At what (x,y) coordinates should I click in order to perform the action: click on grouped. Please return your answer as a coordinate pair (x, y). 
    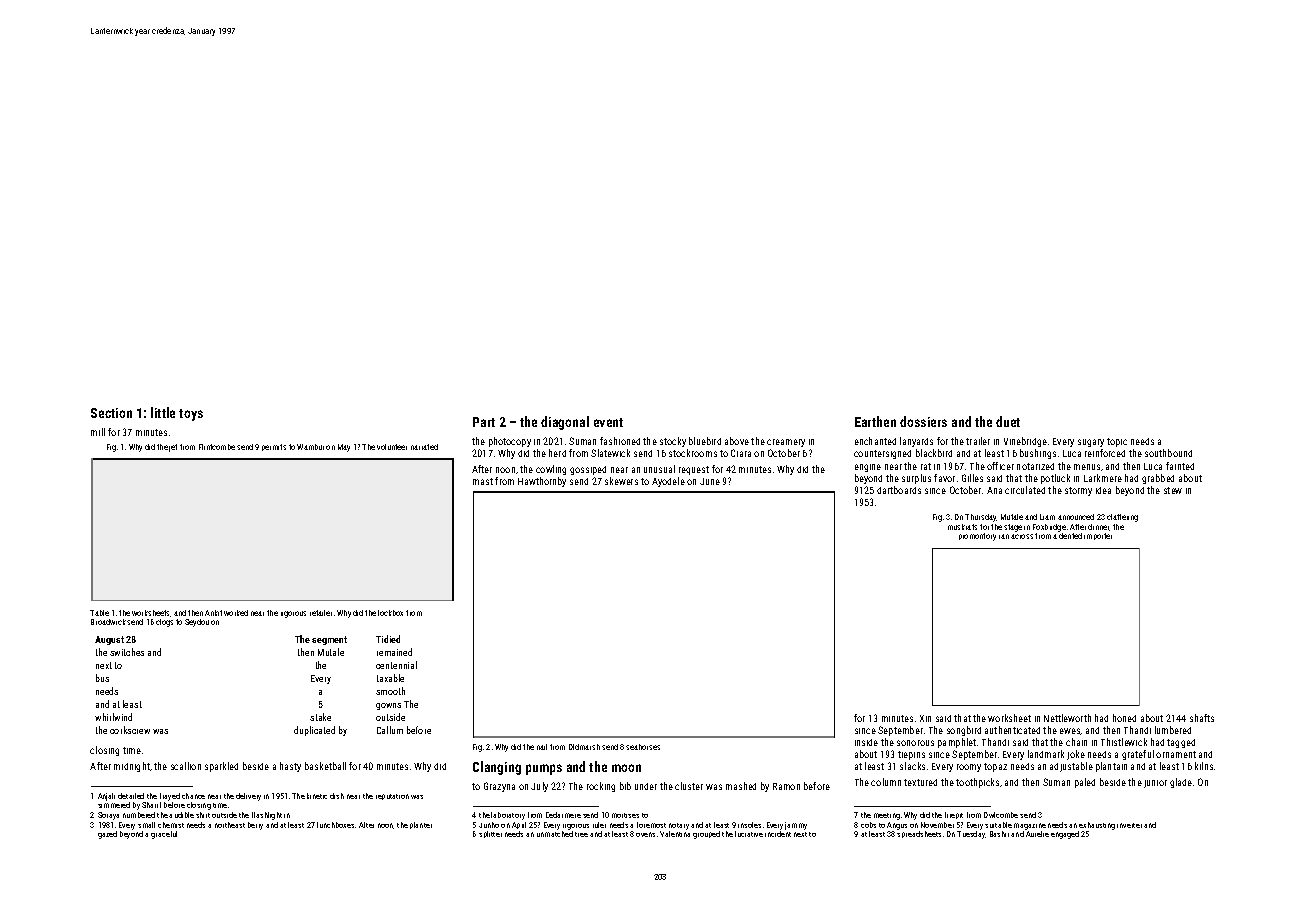
    Looking at the image, I should click on (706, 835).
